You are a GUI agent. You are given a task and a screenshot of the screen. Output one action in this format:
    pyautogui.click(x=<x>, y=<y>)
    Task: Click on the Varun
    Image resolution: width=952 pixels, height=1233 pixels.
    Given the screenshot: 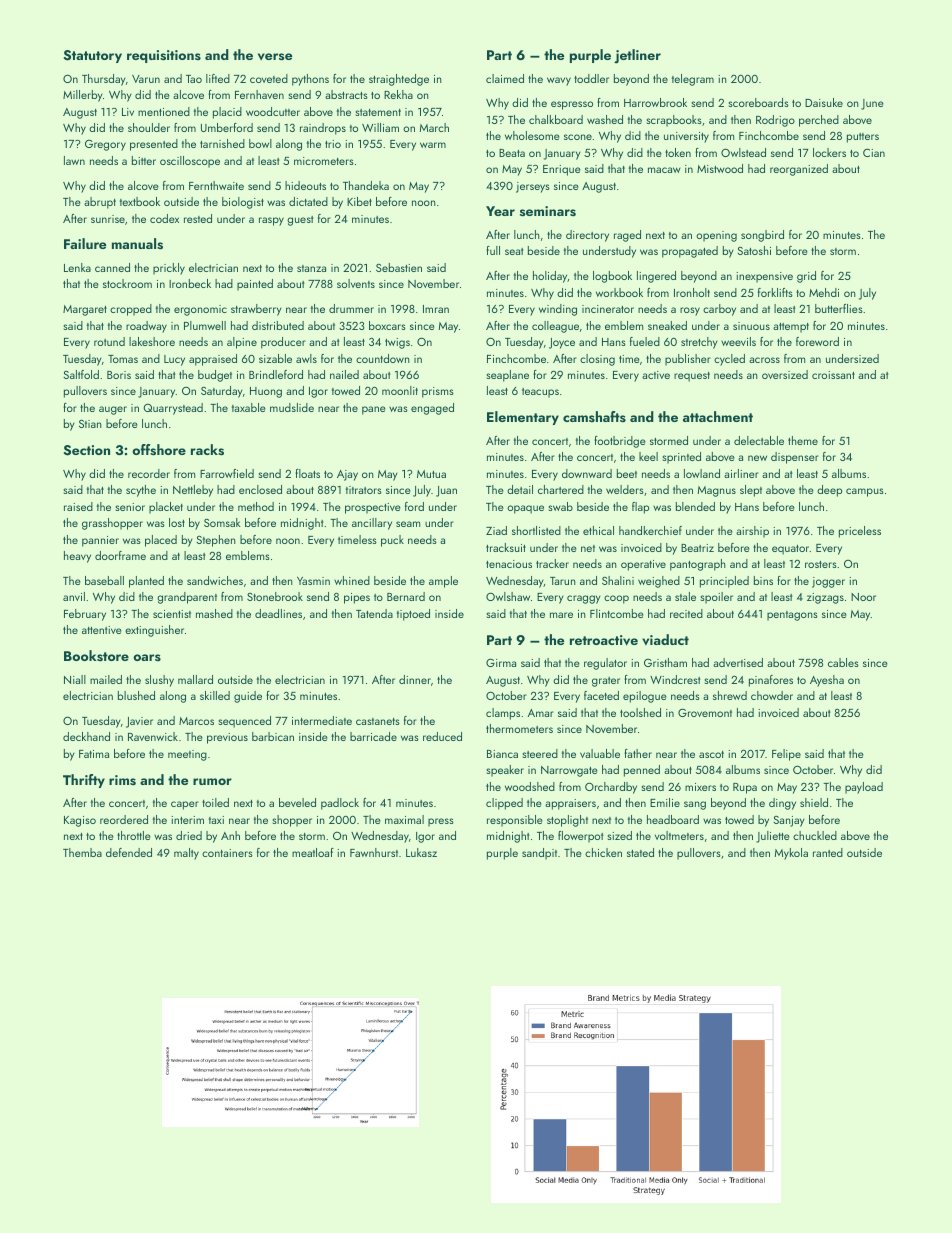 What is the action you would take?
    pyautogui.click(x=146, y=79)
